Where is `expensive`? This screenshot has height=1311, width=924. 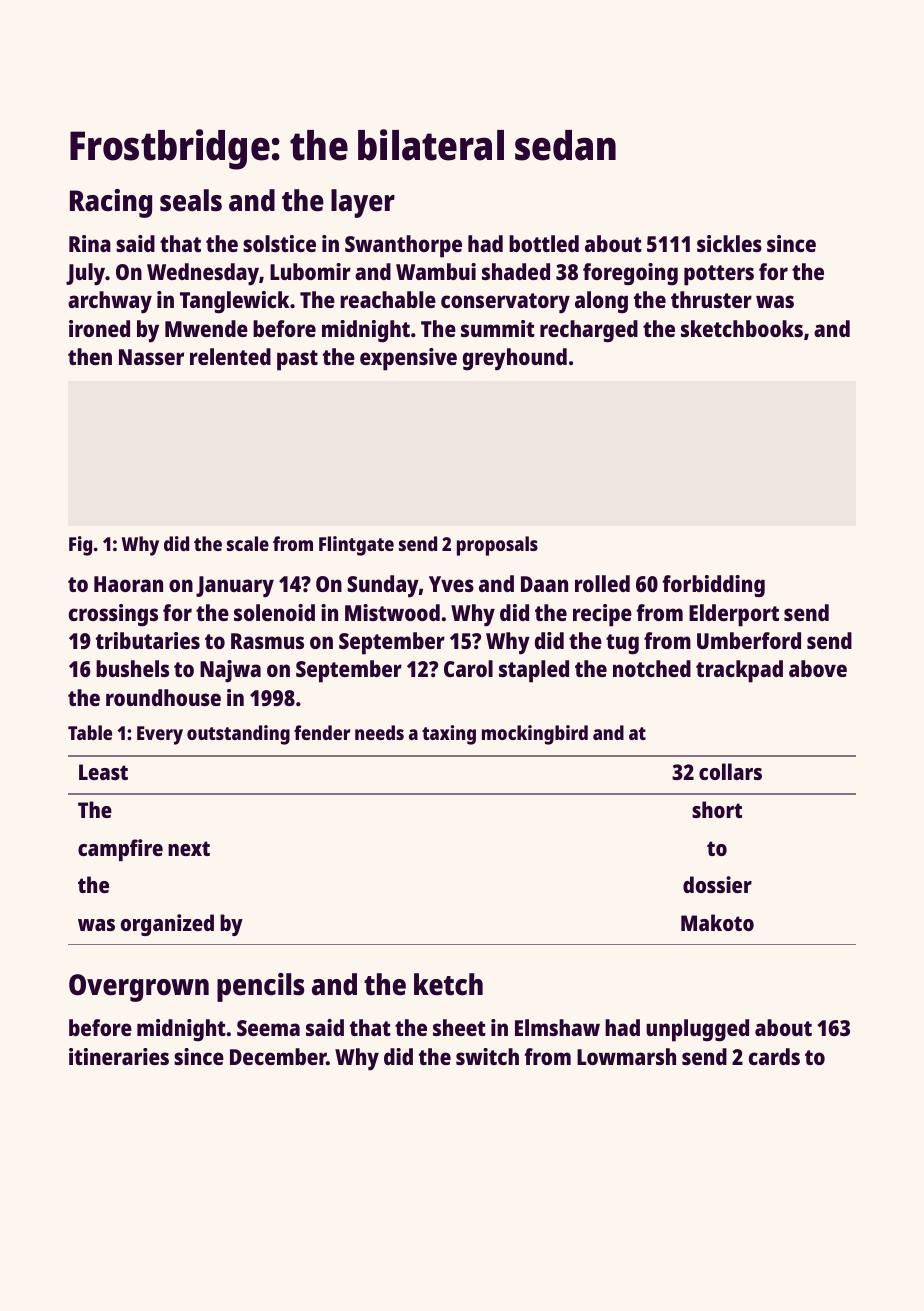
expensive is located at coordinates (408, 359).
